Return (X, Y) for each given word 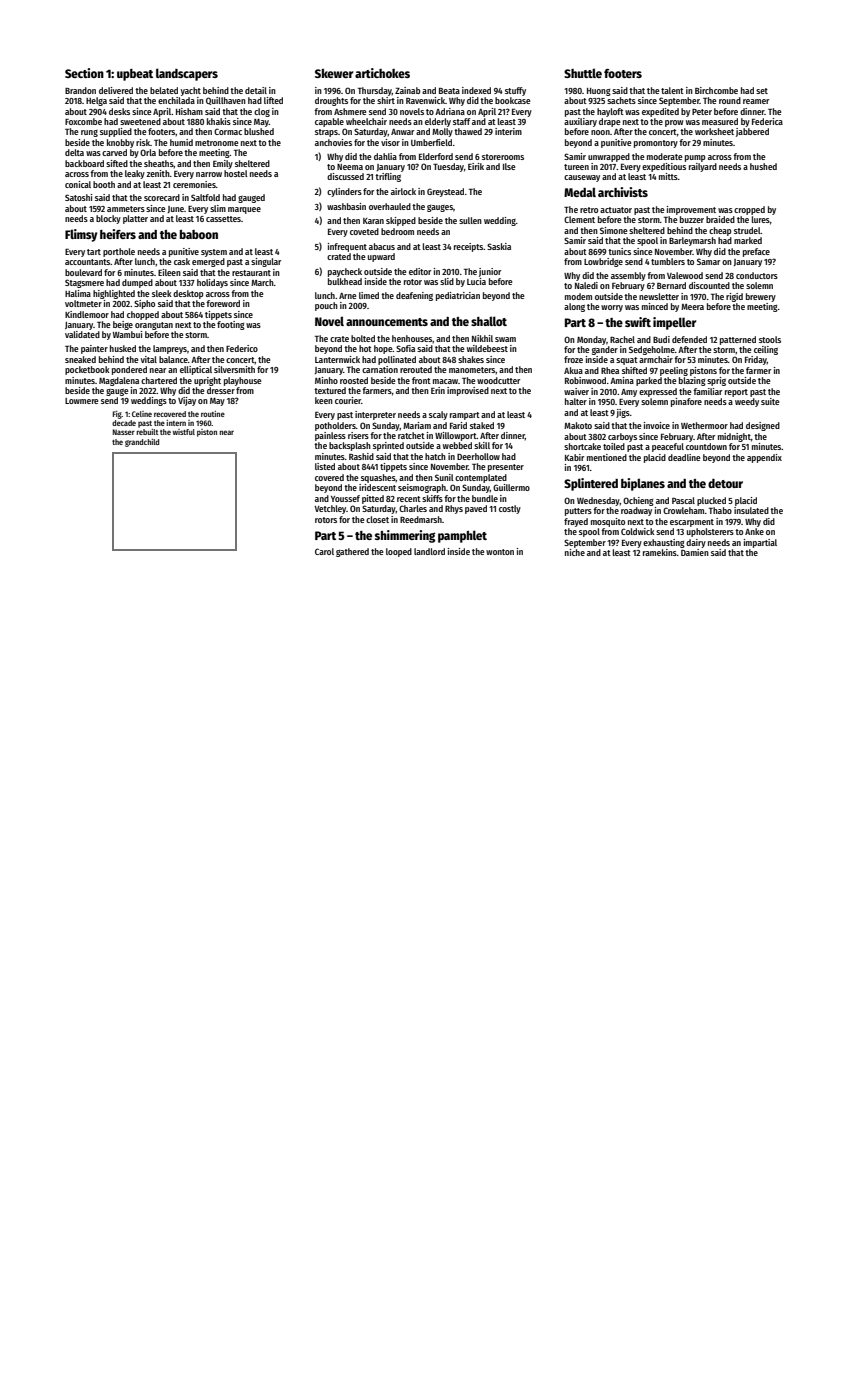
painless (330, 436)
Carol (324, 551)
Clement (579, 219)
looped (399, 552)
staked (482, 425)
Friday (756, 360)
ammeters (126, 209)
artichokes (382, 73)
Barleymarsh (692, 241)
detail (256, 90)
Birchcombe (716, 90)
